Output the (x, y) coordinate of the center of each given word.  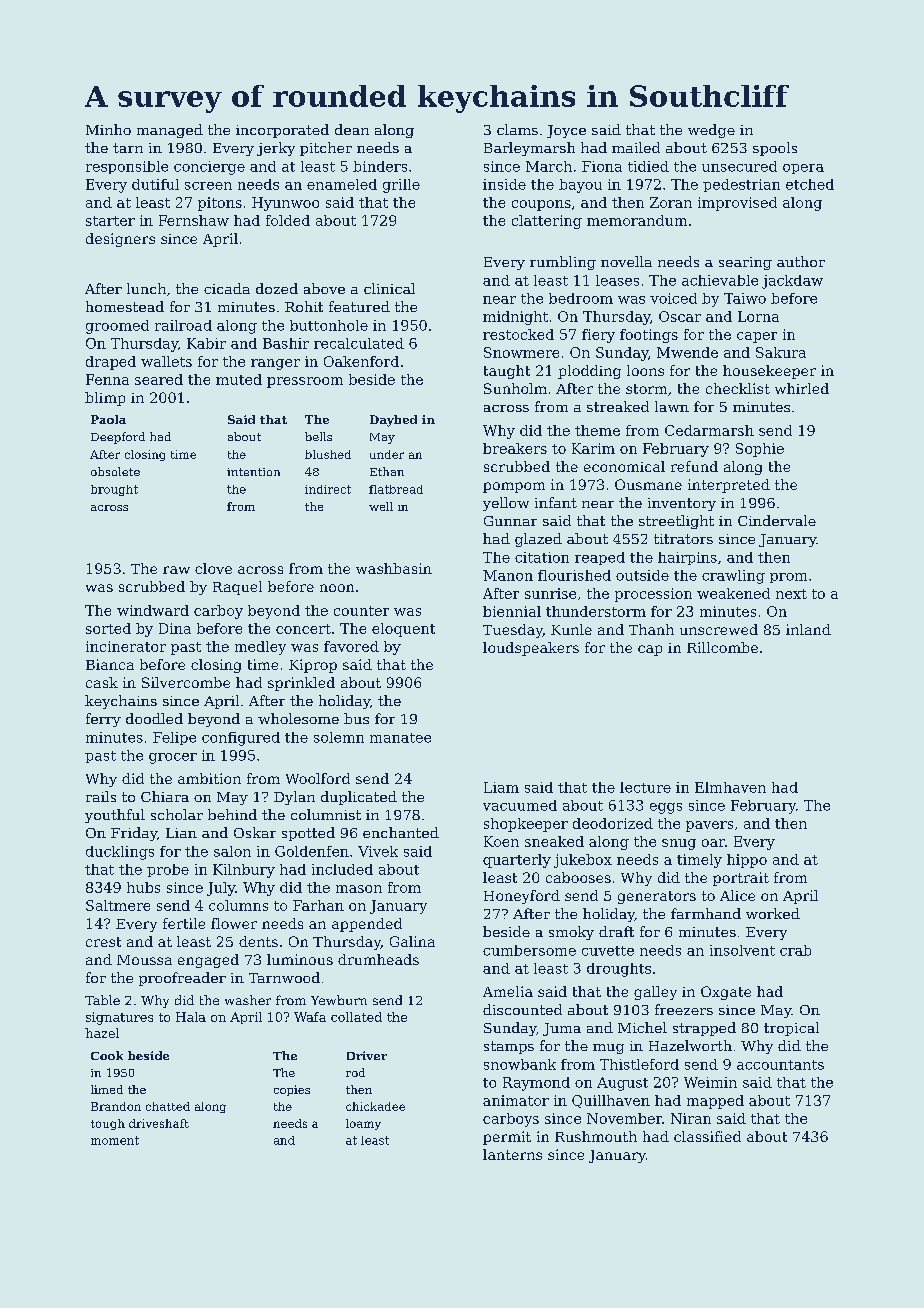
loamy (363, 1124)
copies (292, 1090)
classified (707, 1136)
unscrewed (719, 629)
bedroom (581, 298)
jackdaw (792, 282)
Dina (175, 628)
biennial (512, 611)
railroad (183, 325)
